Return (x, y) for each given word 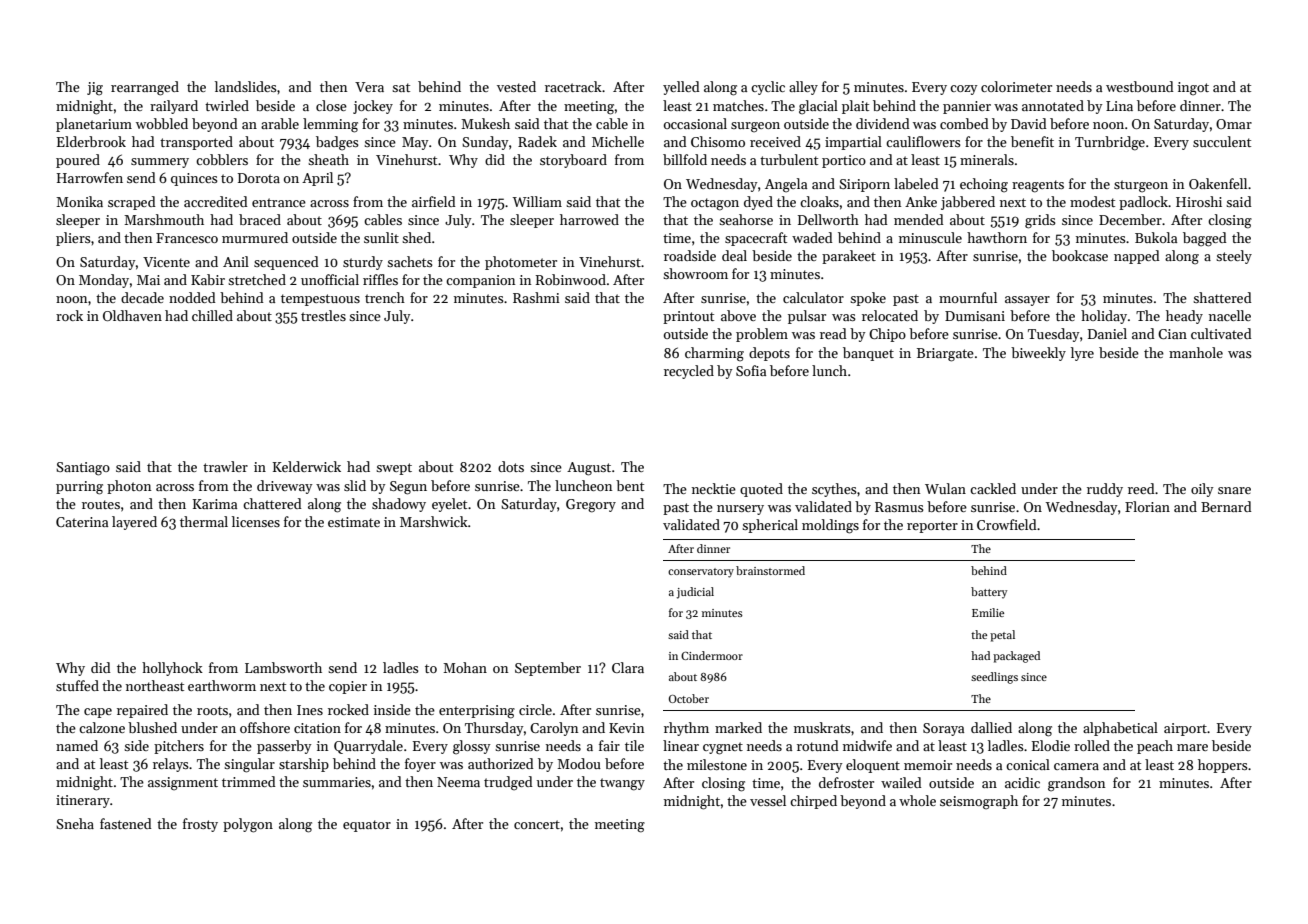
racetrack (573, 86)
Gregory (591, 506)
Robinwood (571, 279)
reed (1141, 488)
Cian (1172, 334)
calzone (102, 727)
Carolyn (554, 729)
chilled (212, 315)
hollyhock (172, 669)
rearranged (145, 88)
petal (1002, 636)
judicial (695, 593)
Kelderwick (307, 466)
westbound (1140, 86)
